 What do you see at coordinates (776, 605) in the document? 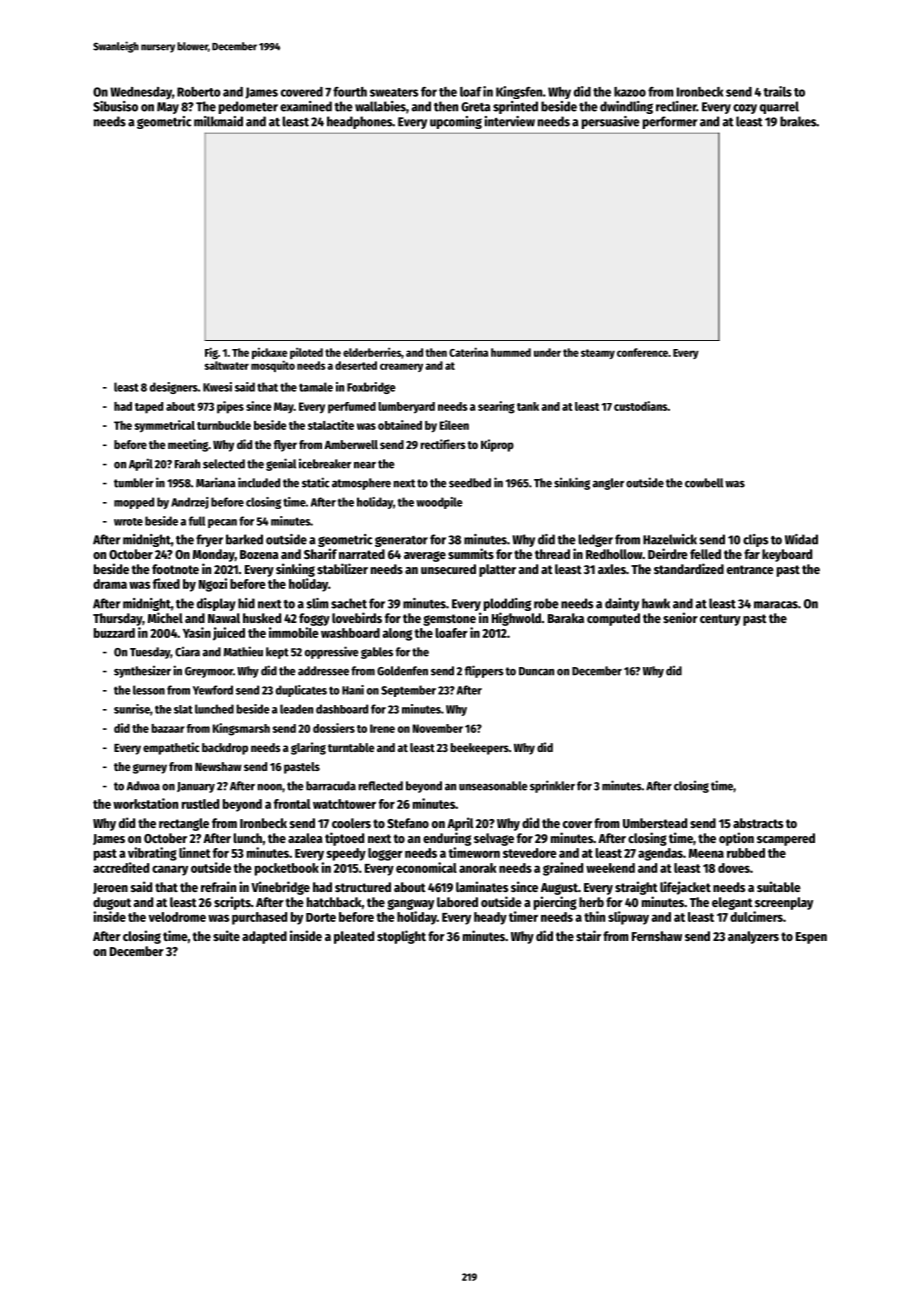
I see `maracas` at bounding box center [776, 605].
